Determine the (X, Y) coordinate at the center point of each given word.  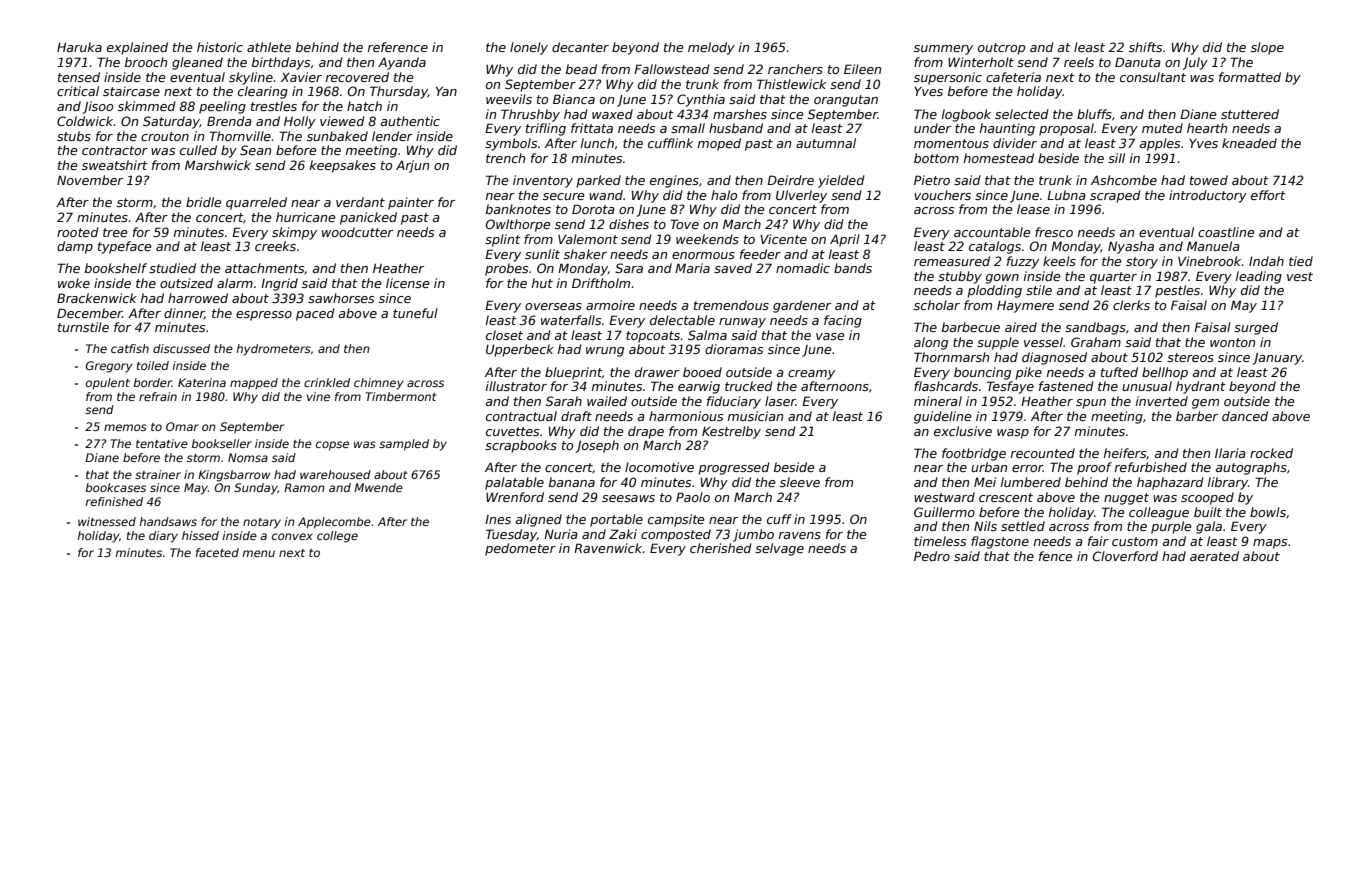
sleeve (800, 482)
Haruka (79, 47)
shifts (1145, 47)
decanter (580, 47)
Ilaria (1230, 453)
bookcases (116, 487)
